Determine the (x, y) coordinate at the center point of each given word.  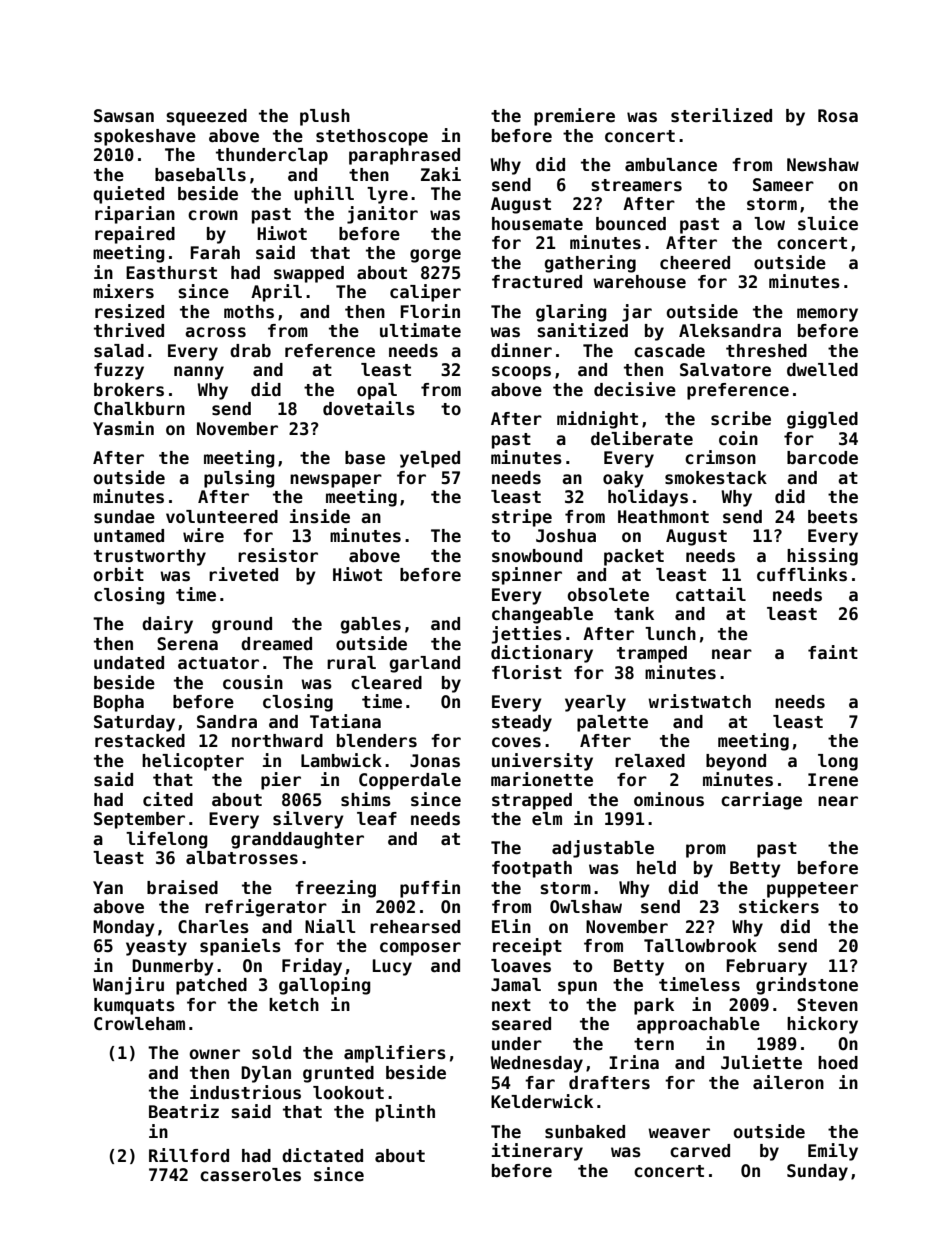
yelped (430, 459)
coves (516, 742)
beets (833, 517)
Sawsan (124, 116)
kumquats (134, 1006)
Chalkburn (139, 409)
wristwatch (699, 701)
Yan (108, 888)
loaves (521, 966)
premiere (574, 117)
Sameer (783, 185)
